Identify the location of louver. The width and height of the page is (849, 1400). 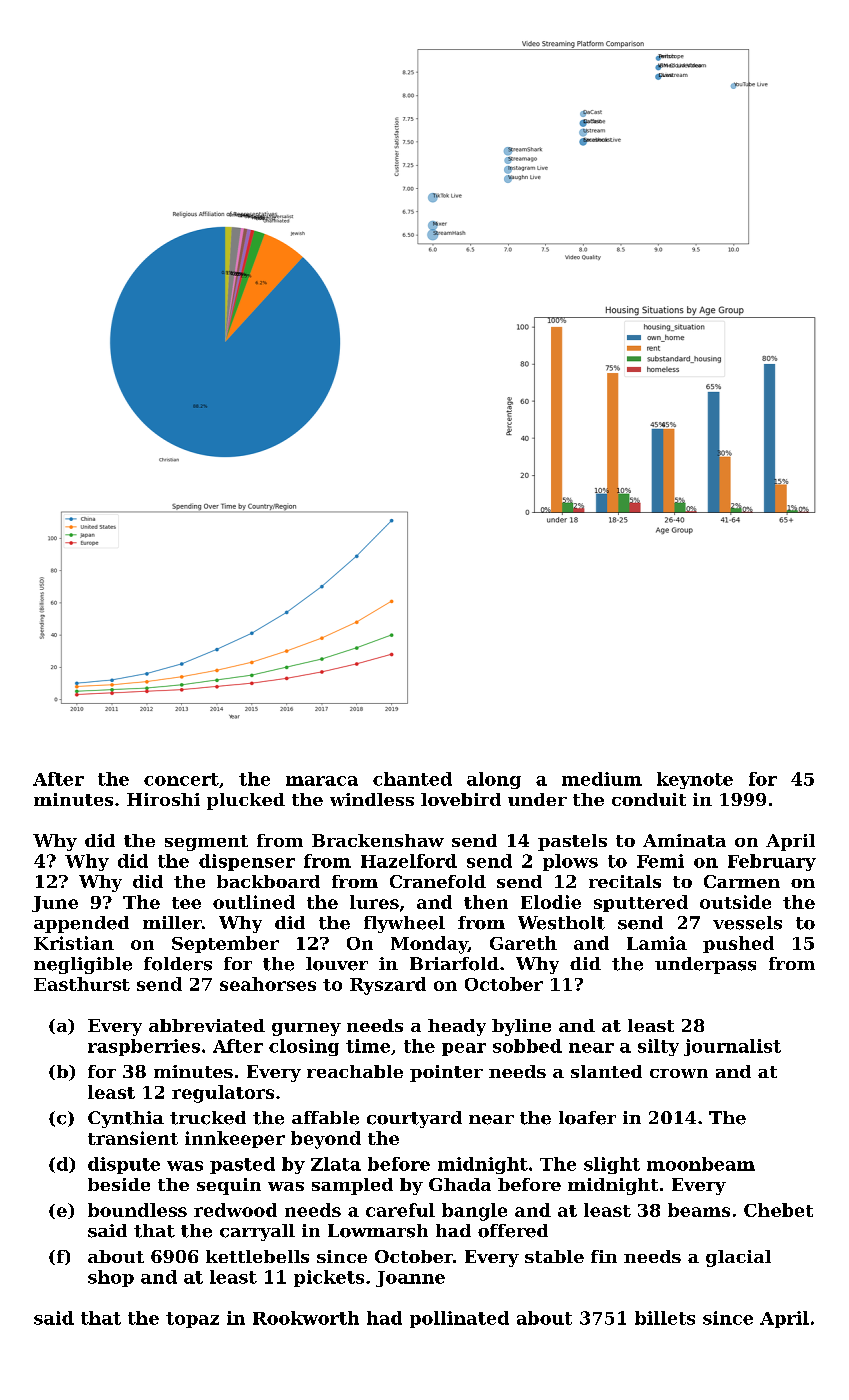
(337, 964).
